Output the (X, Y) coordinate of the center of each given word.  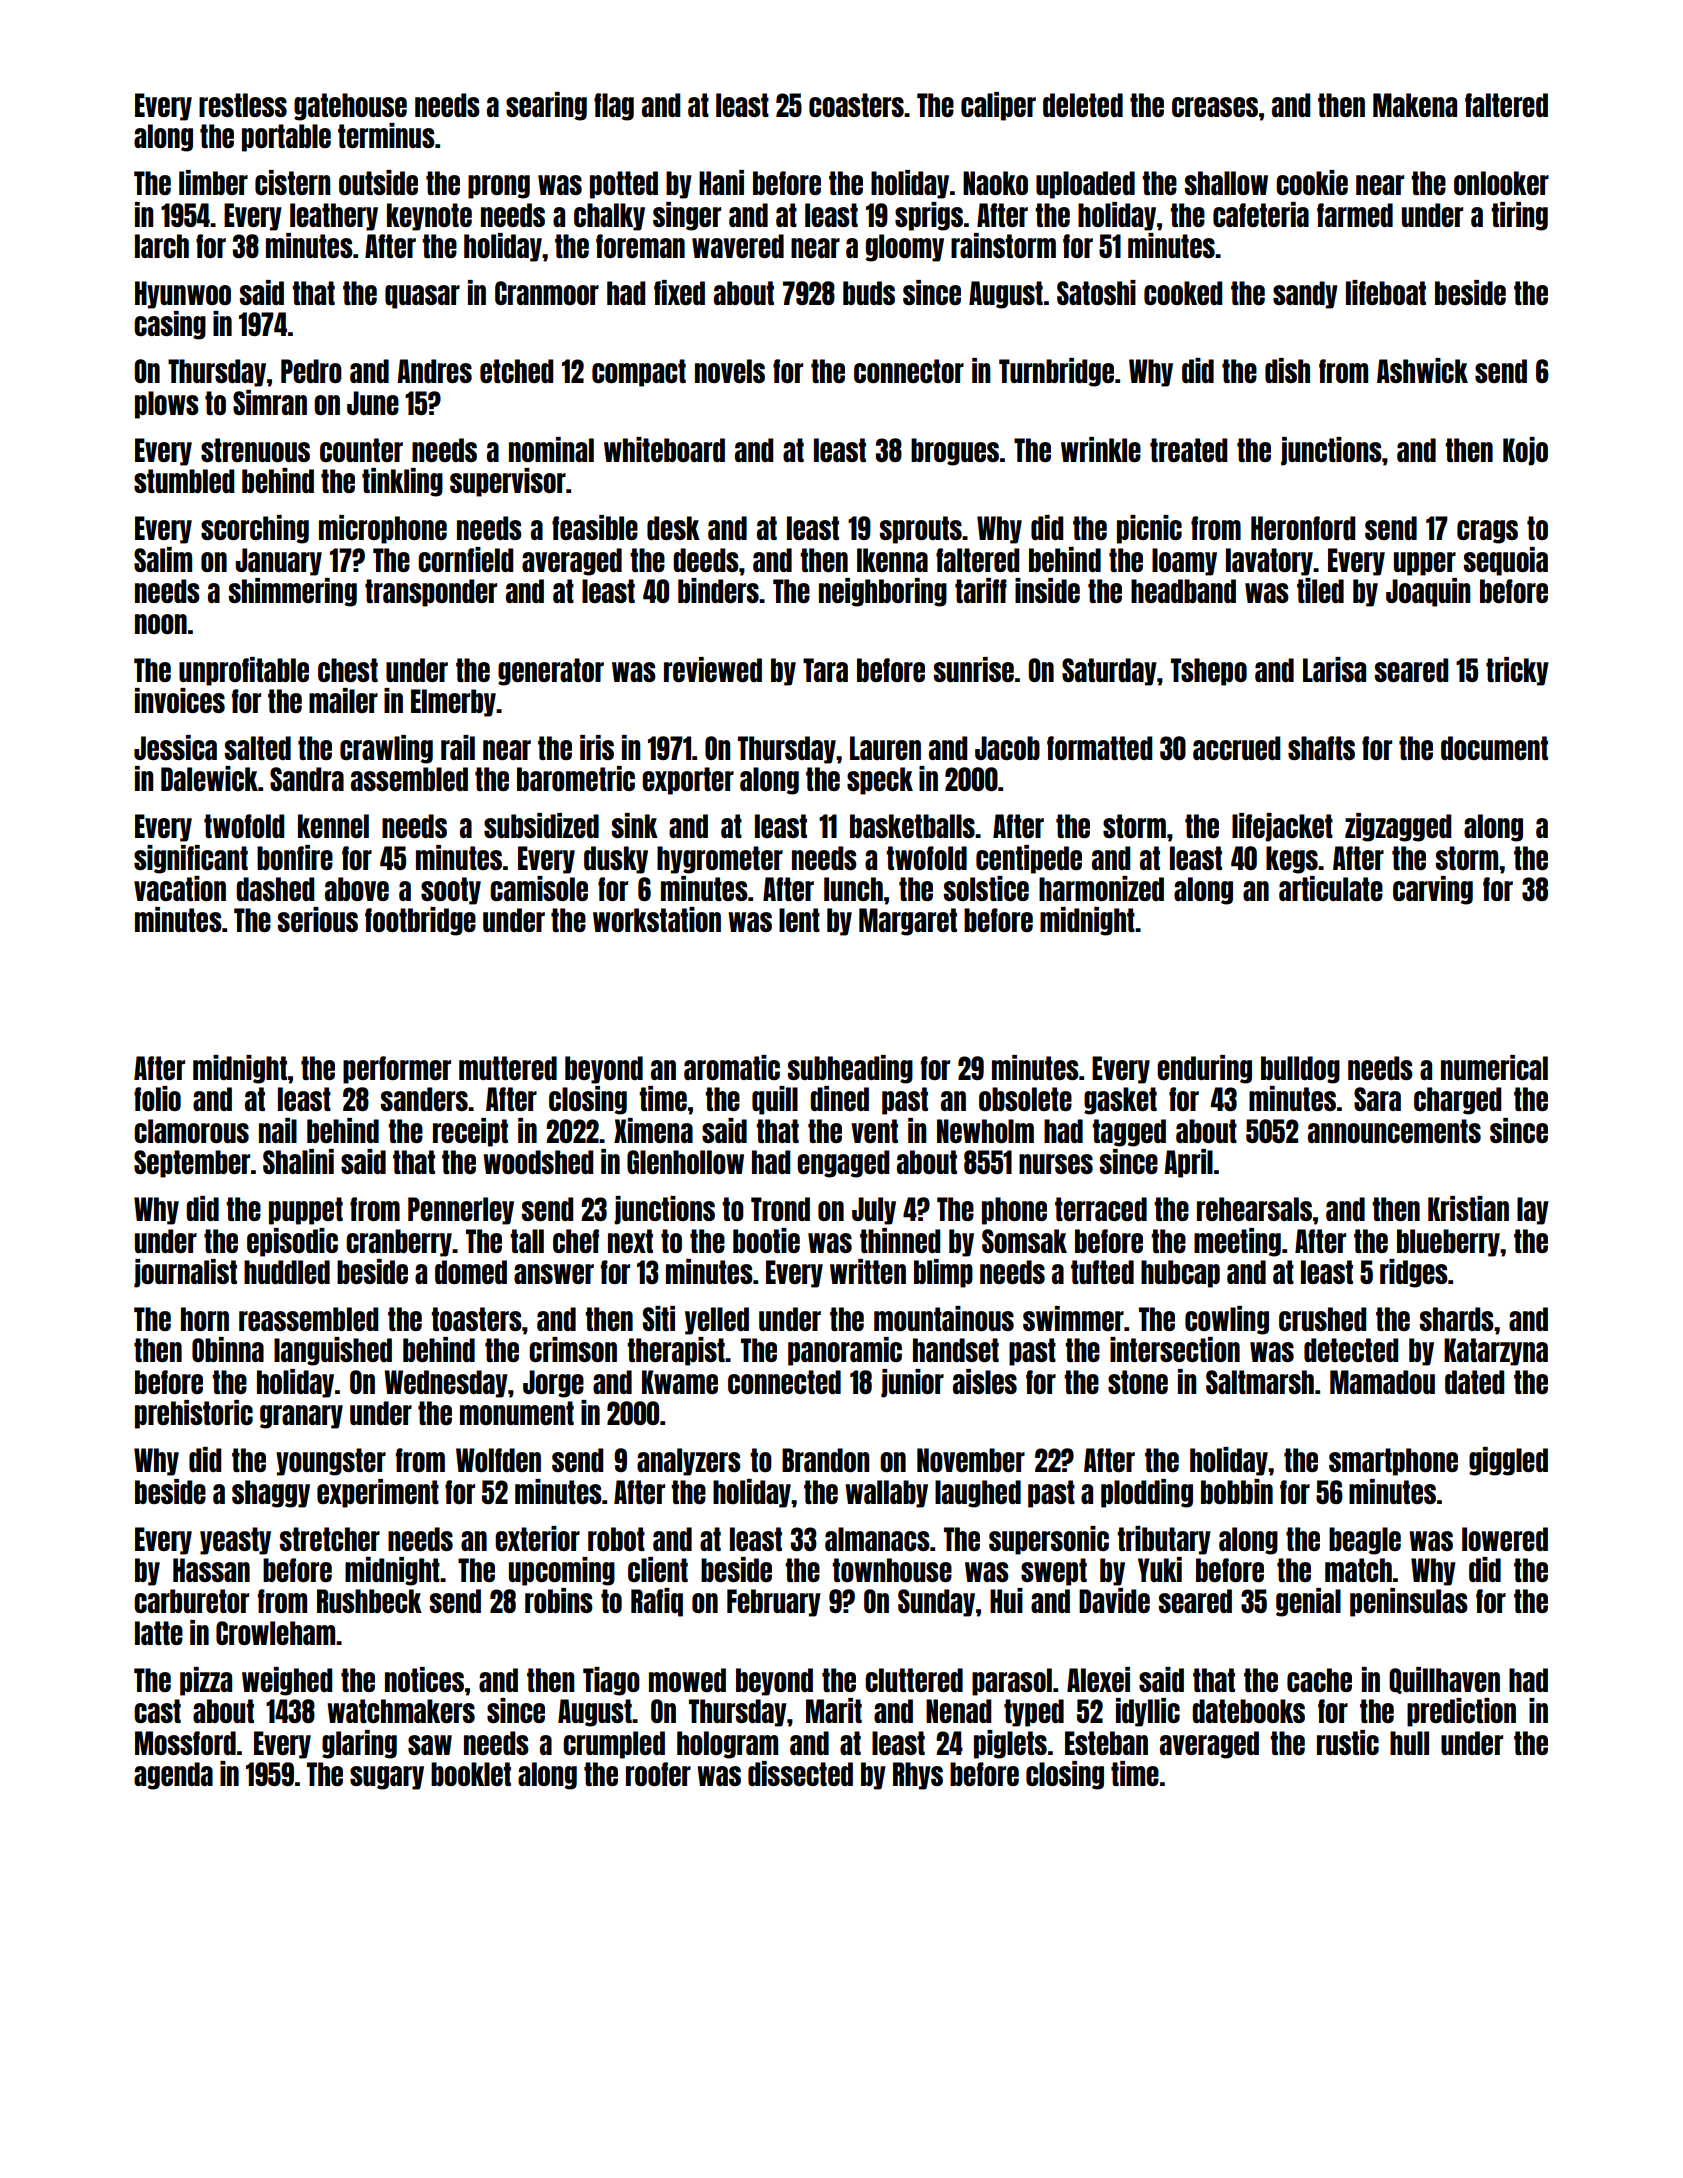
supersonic (1049, 1540)
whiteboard (664, 449)
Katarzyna (1496, 1352)
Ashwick (1422, 370)
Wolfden (498, 1460)
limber (213, 182)
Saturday (1109, 672)
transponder (431, 593)
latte (159, 1633)
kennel (333, 826)
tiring (1519, 216)
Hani (721, 182)
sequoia (1506, 561)
